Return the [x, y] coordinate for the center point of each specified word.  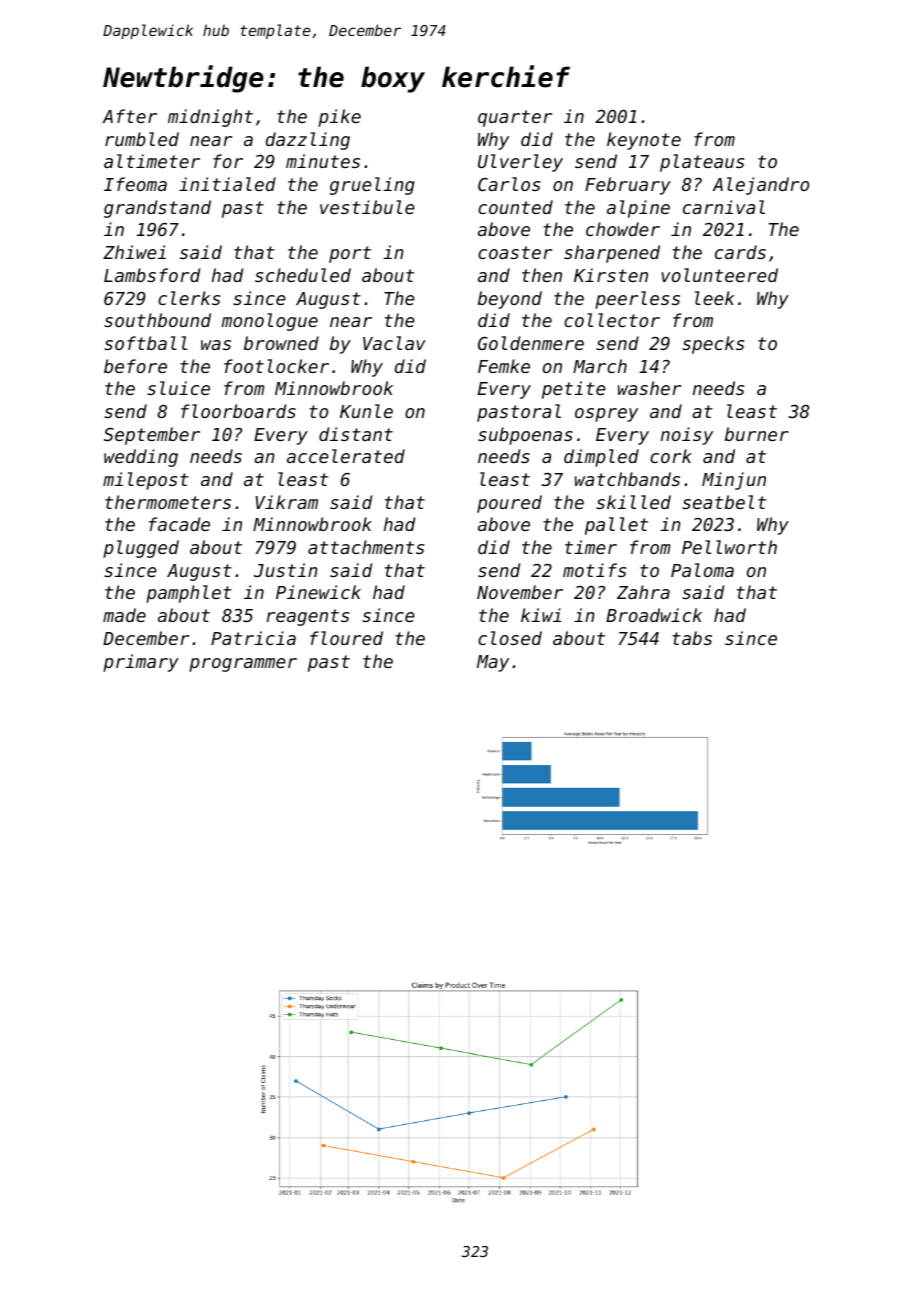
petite [574, 390]
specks [713, 345]
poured [509, 504]
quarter [515, 118]
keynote [644, 141]
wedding [141, 458]
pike [339, 118]
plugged [141, 549]
